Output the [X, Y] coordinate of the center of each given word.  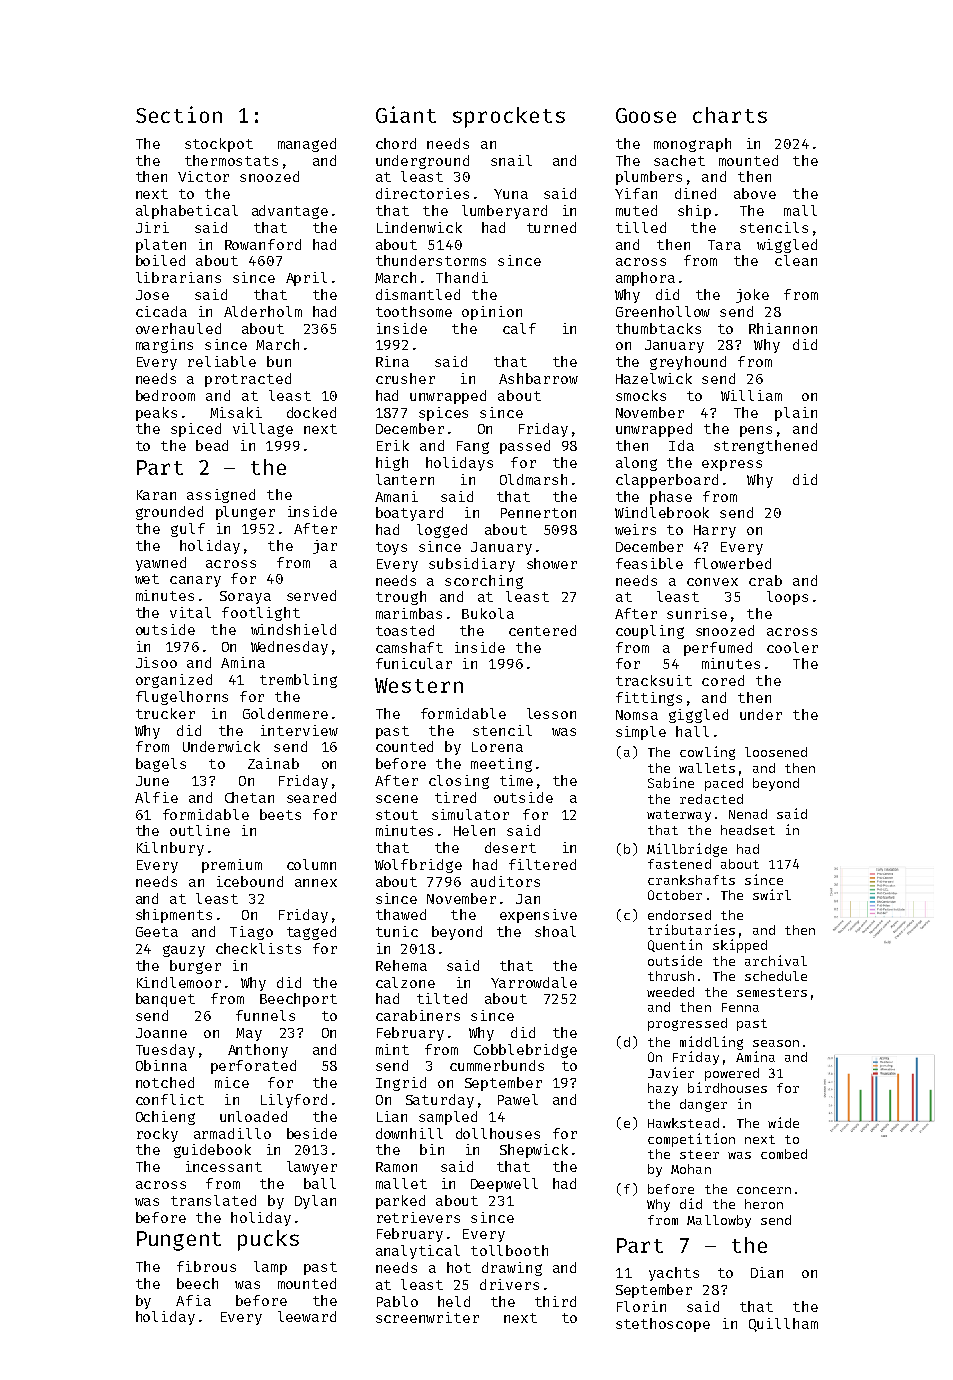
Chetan [249, 797]
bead [212, 445]
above [755, 193]
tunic [397, 931]
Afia [193, 1300]
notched [165, 1082]
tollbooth [509, 1250]
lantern [405, 479]
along [636, 464]
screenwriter [427, 1317]
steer [699, 1154]
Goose [646, 115]
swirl [772, 894]
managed [307, 145]
